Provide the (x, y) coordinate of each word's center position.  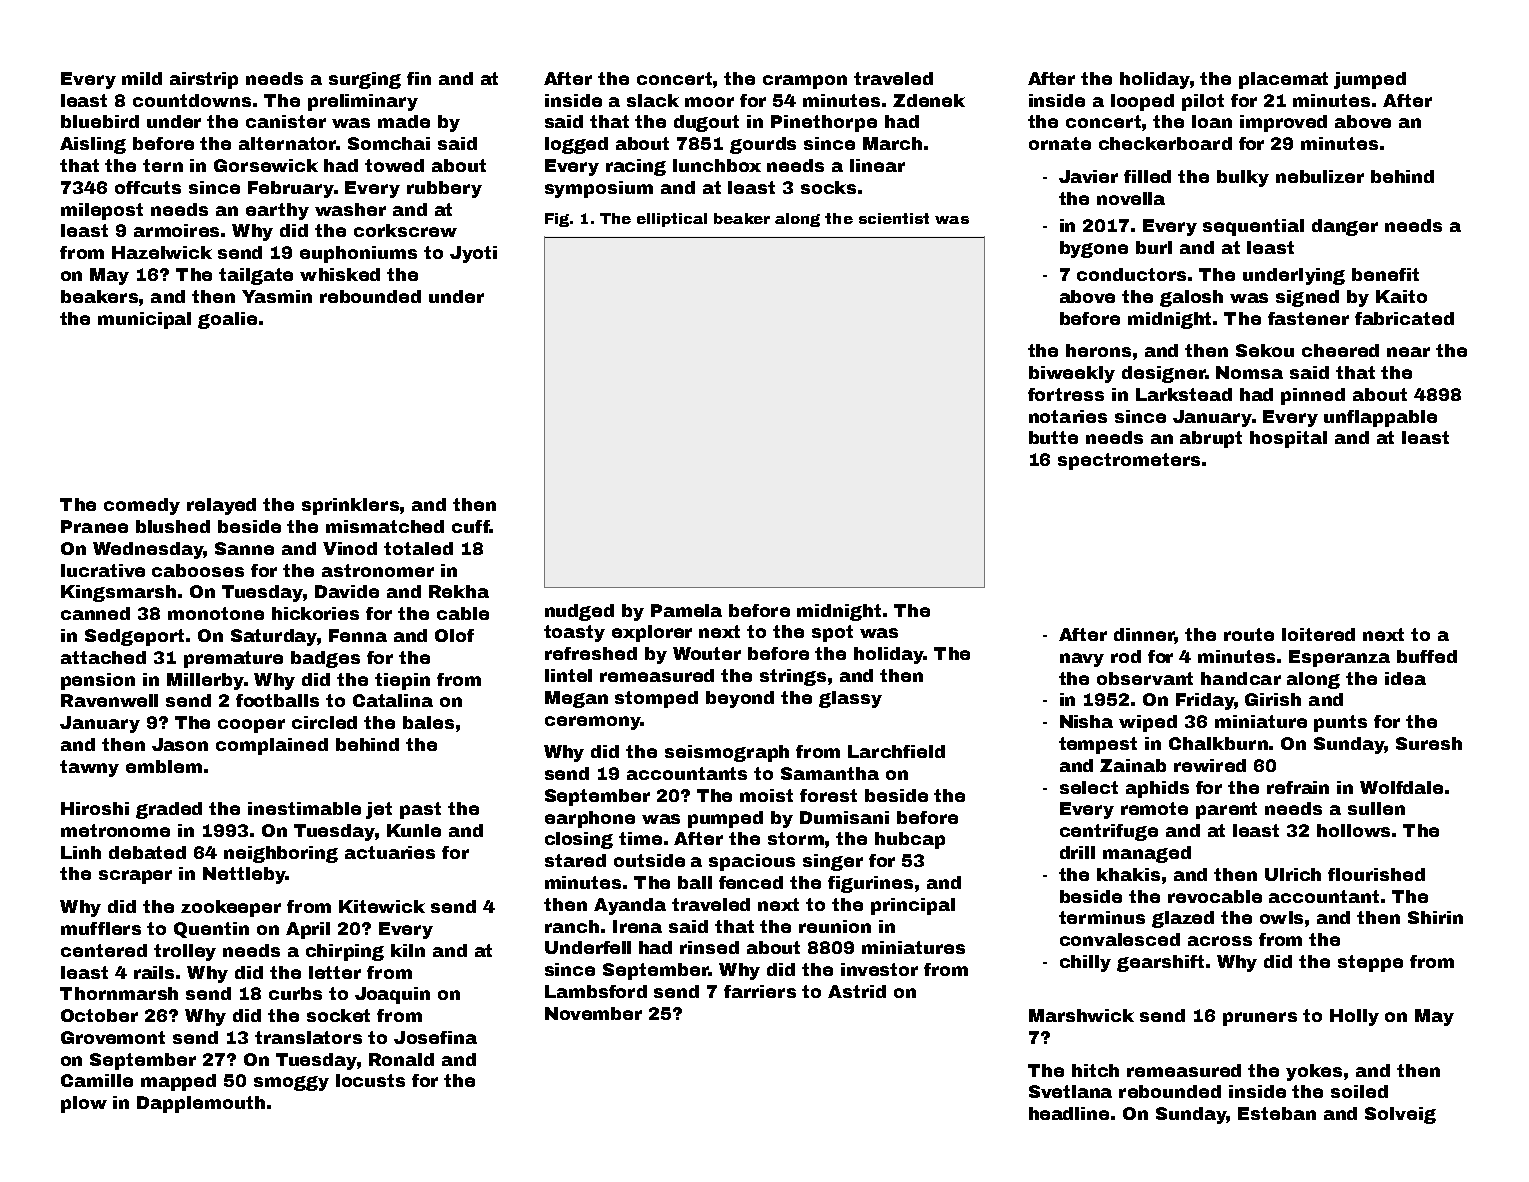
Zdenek (929, 100)
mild (142, 78)
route (1249, 634)
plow (84, 1104)
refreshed (591, 653)
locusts (370, 1080)
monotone (216, 613)
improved (1283, 123)
